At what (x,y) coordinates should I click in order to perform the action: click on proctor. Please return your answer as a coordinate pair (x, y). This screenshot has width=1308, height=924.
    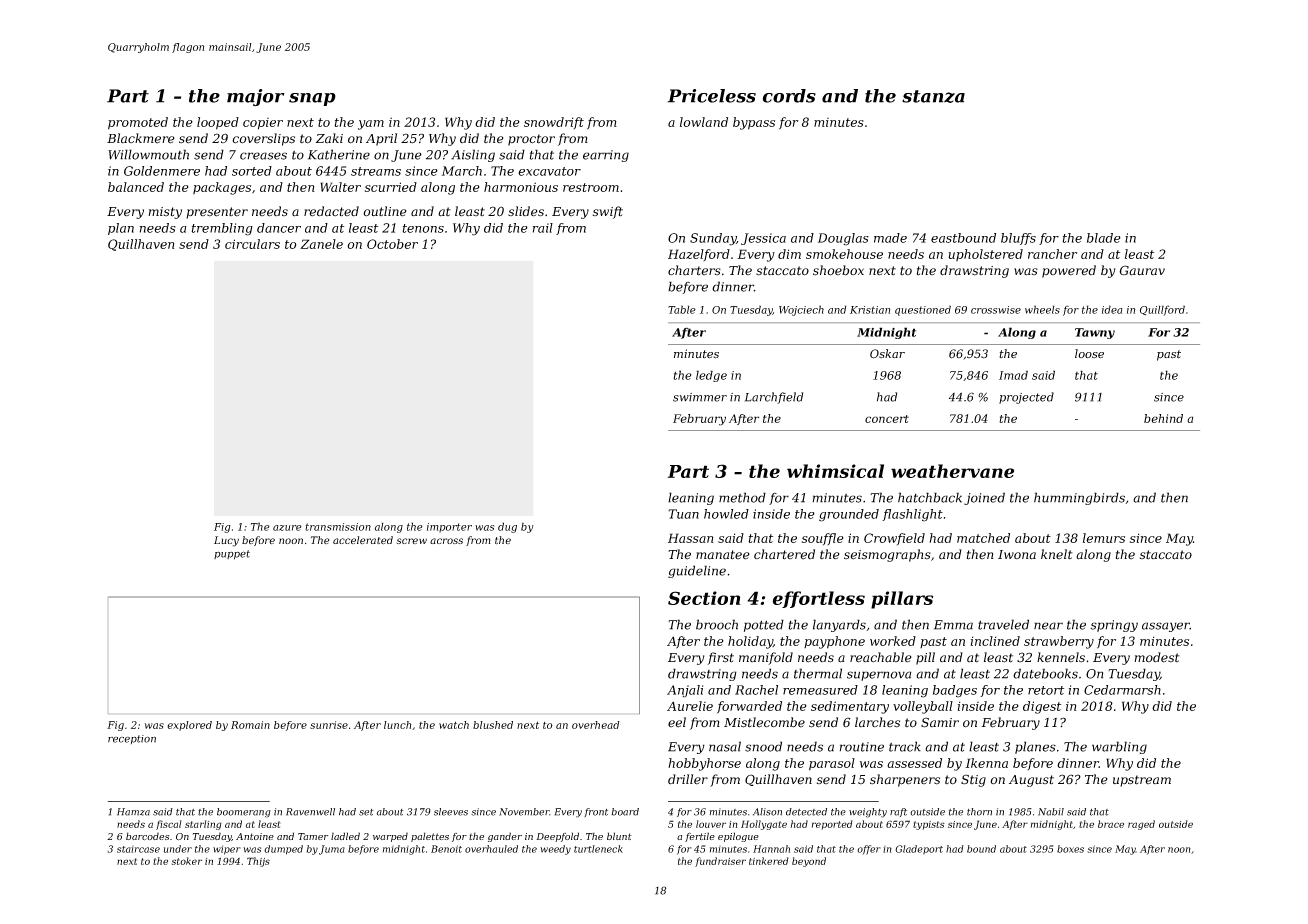
    Looking at the image, I should click on (531, 140).
